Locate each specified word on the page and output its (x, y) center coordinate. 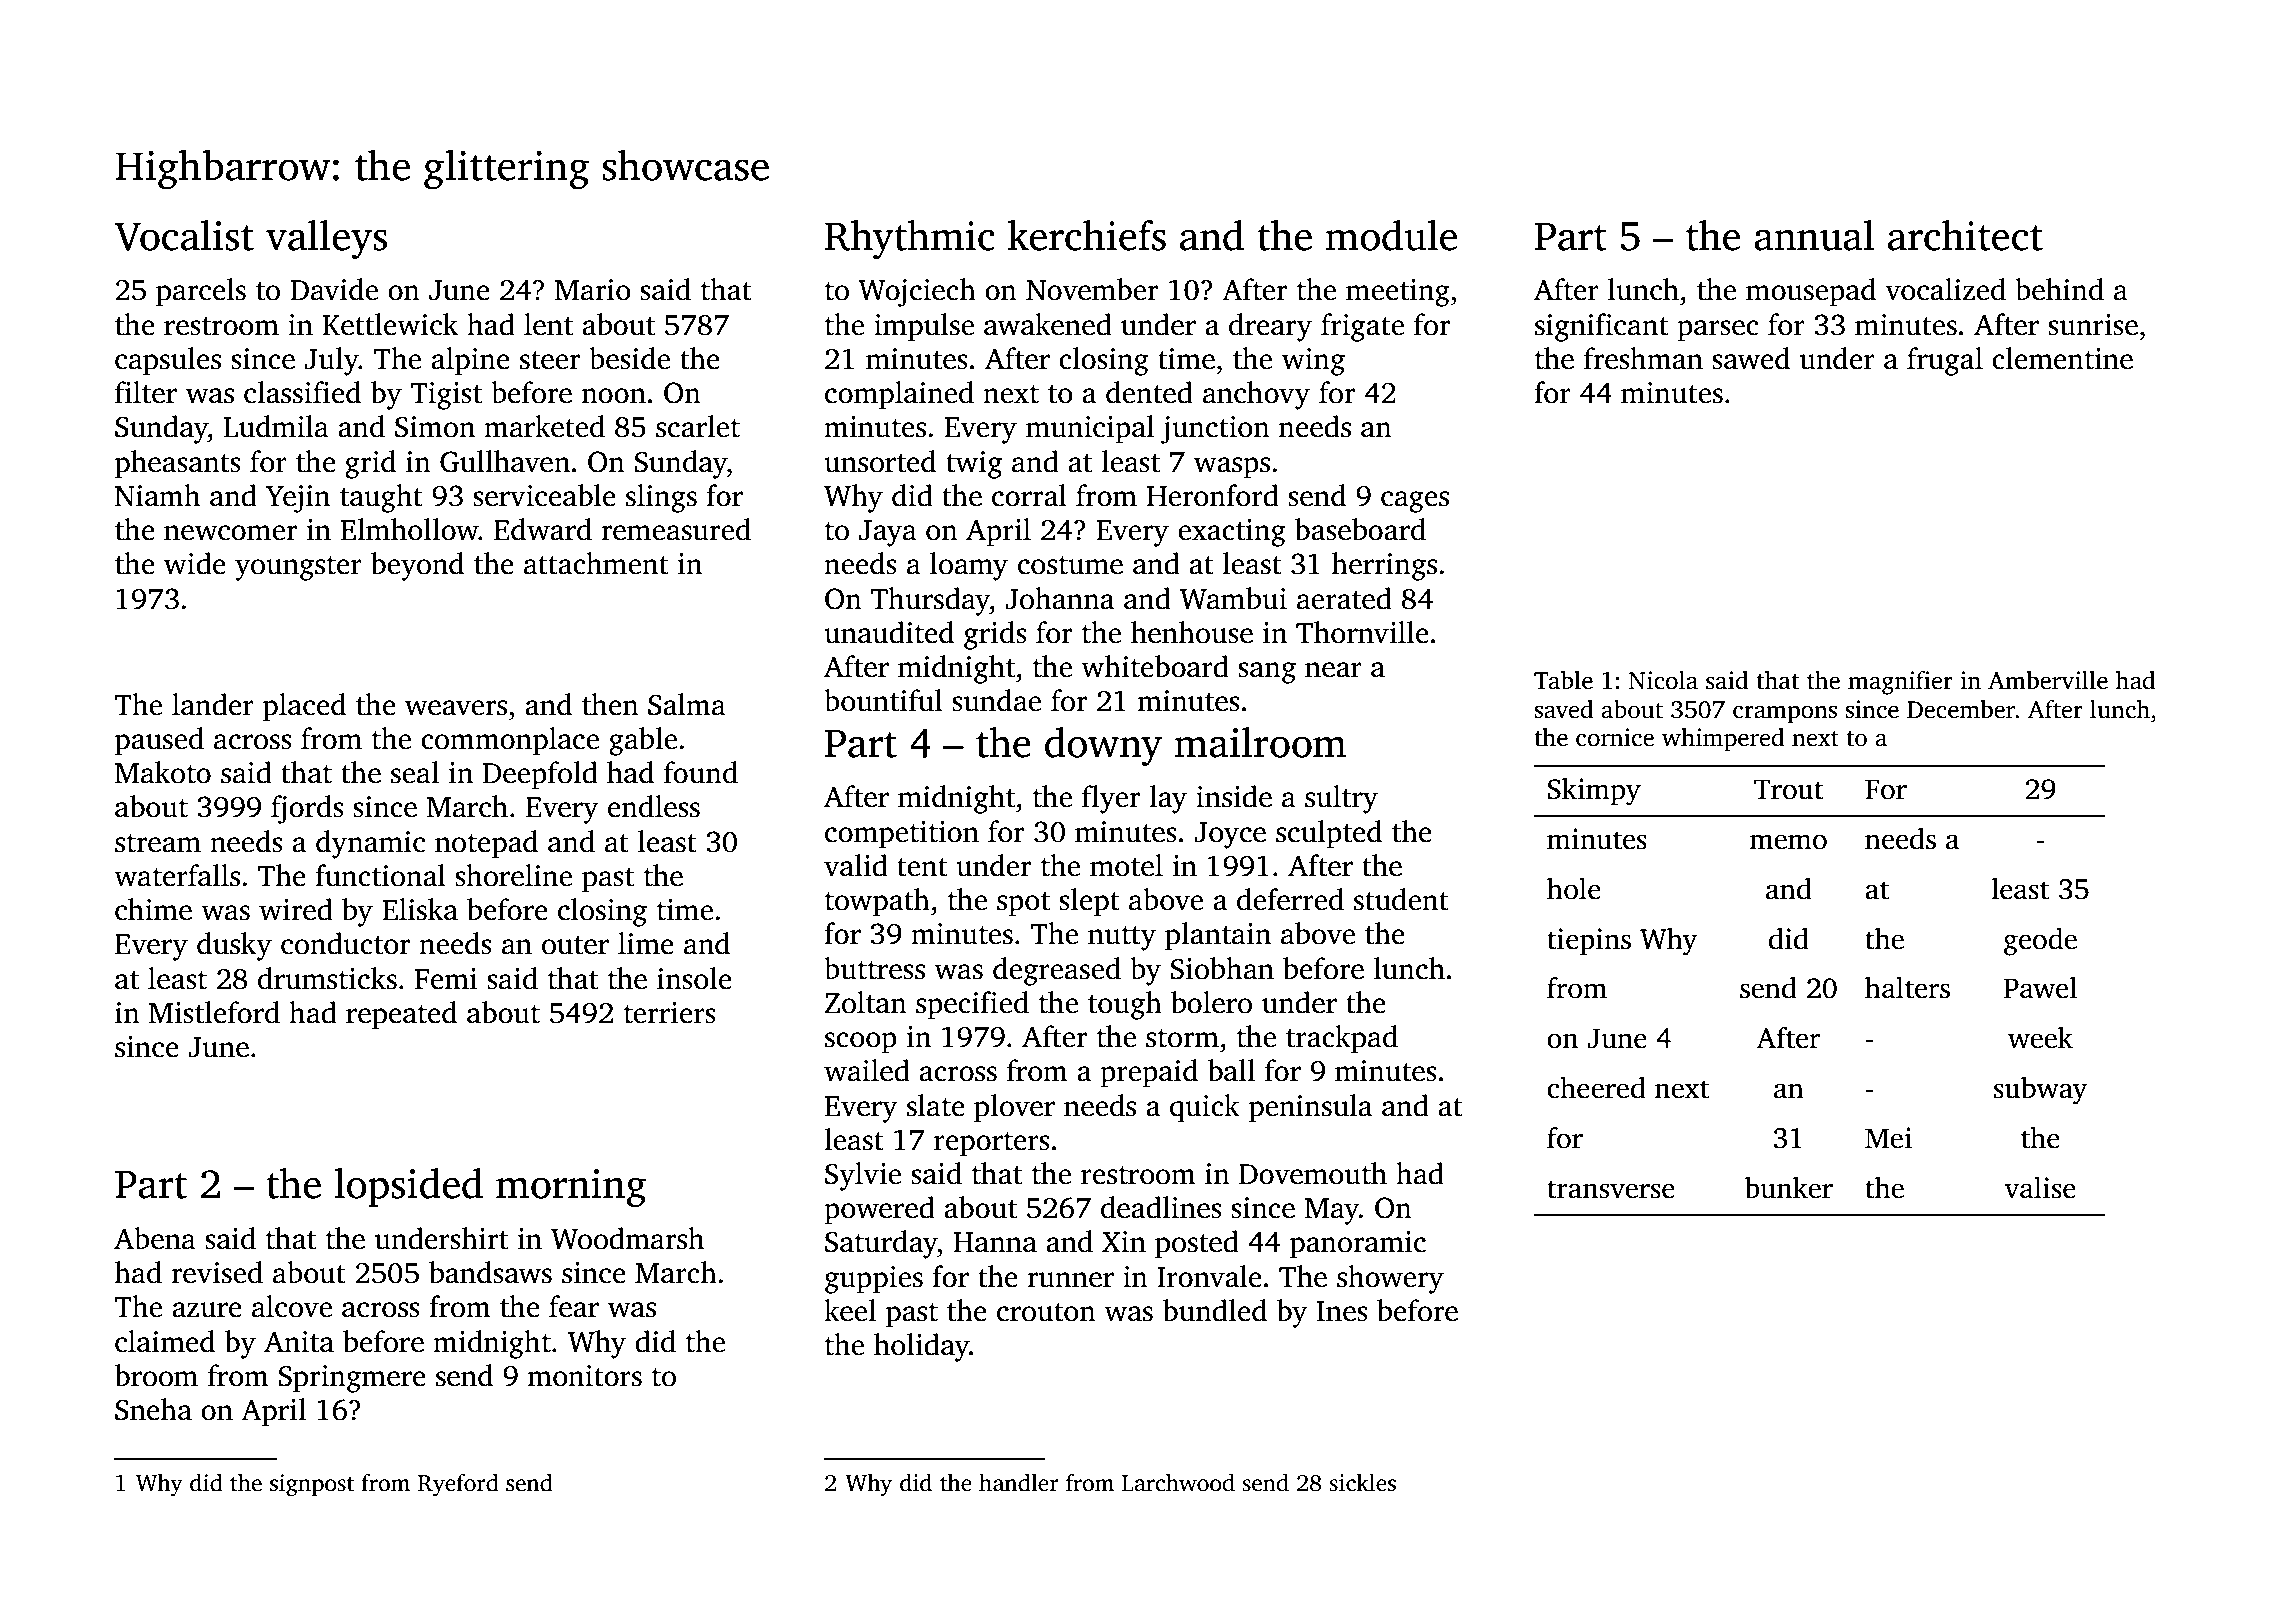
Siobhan (1222, 968)
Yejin (298, 499)
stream (158, 843)
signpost (312, 1485)
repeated (401, 1015)
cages (1415, 502)
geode (2040, 941)
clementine (2062, 358)
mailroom (1260, 742)
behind (2059, 289)
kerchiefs (1087, 235)
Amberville (2048, 680)
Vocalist (184, 235)
